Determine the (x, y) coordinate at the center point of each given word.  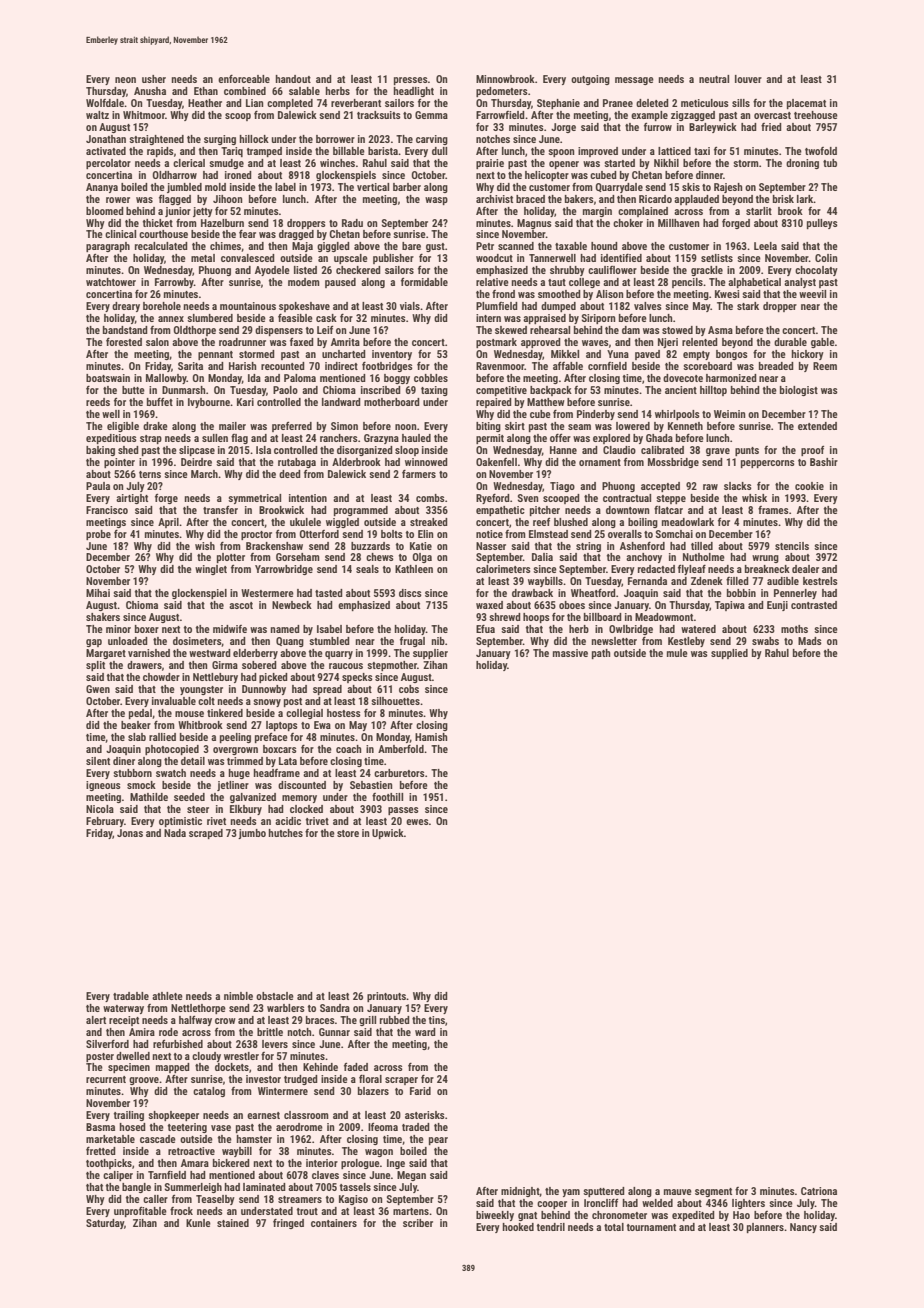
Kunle (198, 1223)
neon (125, 80)
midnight (520, 1192)
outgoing (590, 80)
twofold (821, 151)
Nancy (803, 1228)
